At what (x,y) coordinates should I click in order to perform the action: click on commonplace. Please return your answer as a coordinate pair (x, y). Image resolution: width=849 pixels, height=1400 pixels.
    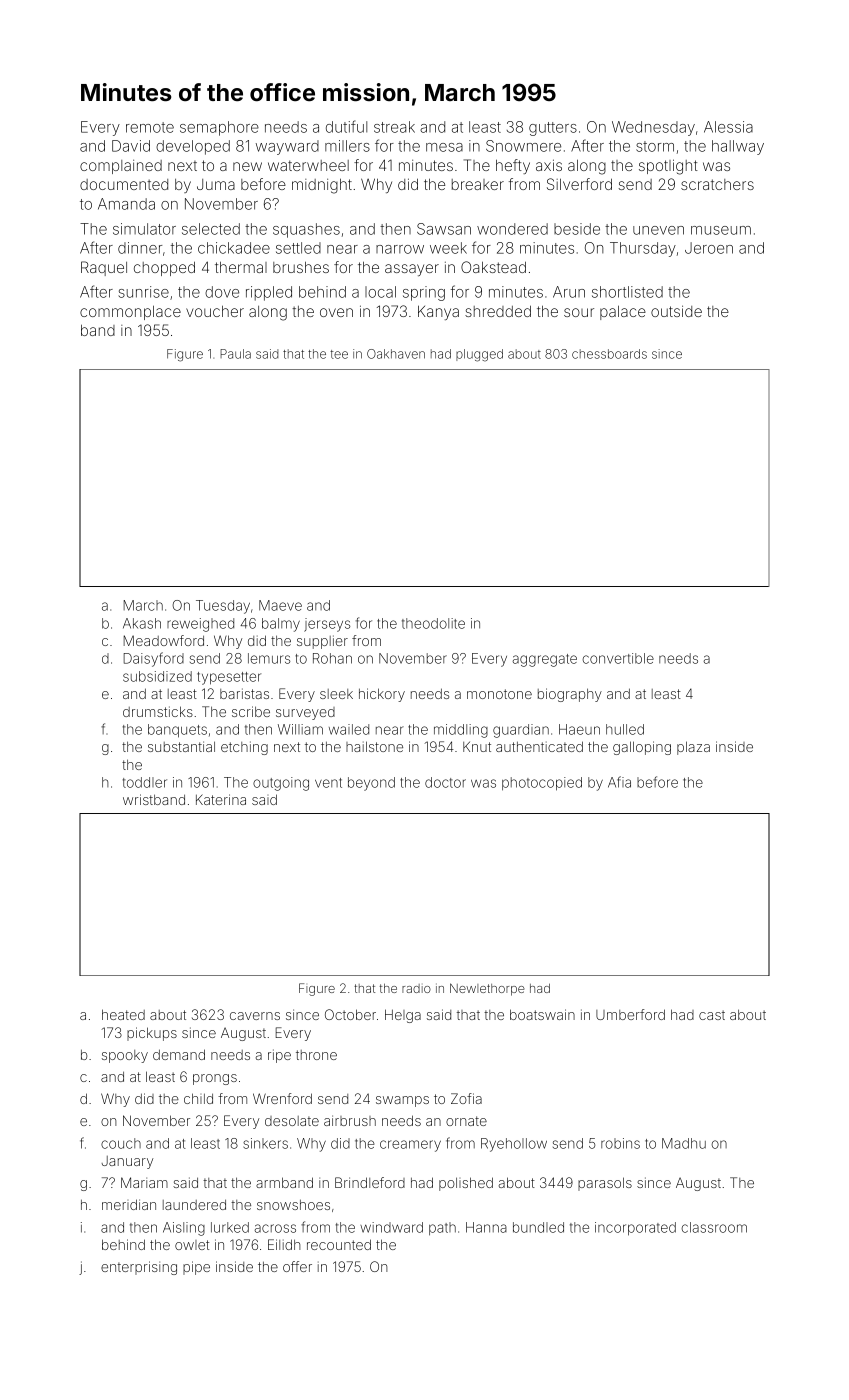
    Looking at the image, I should click on (130, 312).
